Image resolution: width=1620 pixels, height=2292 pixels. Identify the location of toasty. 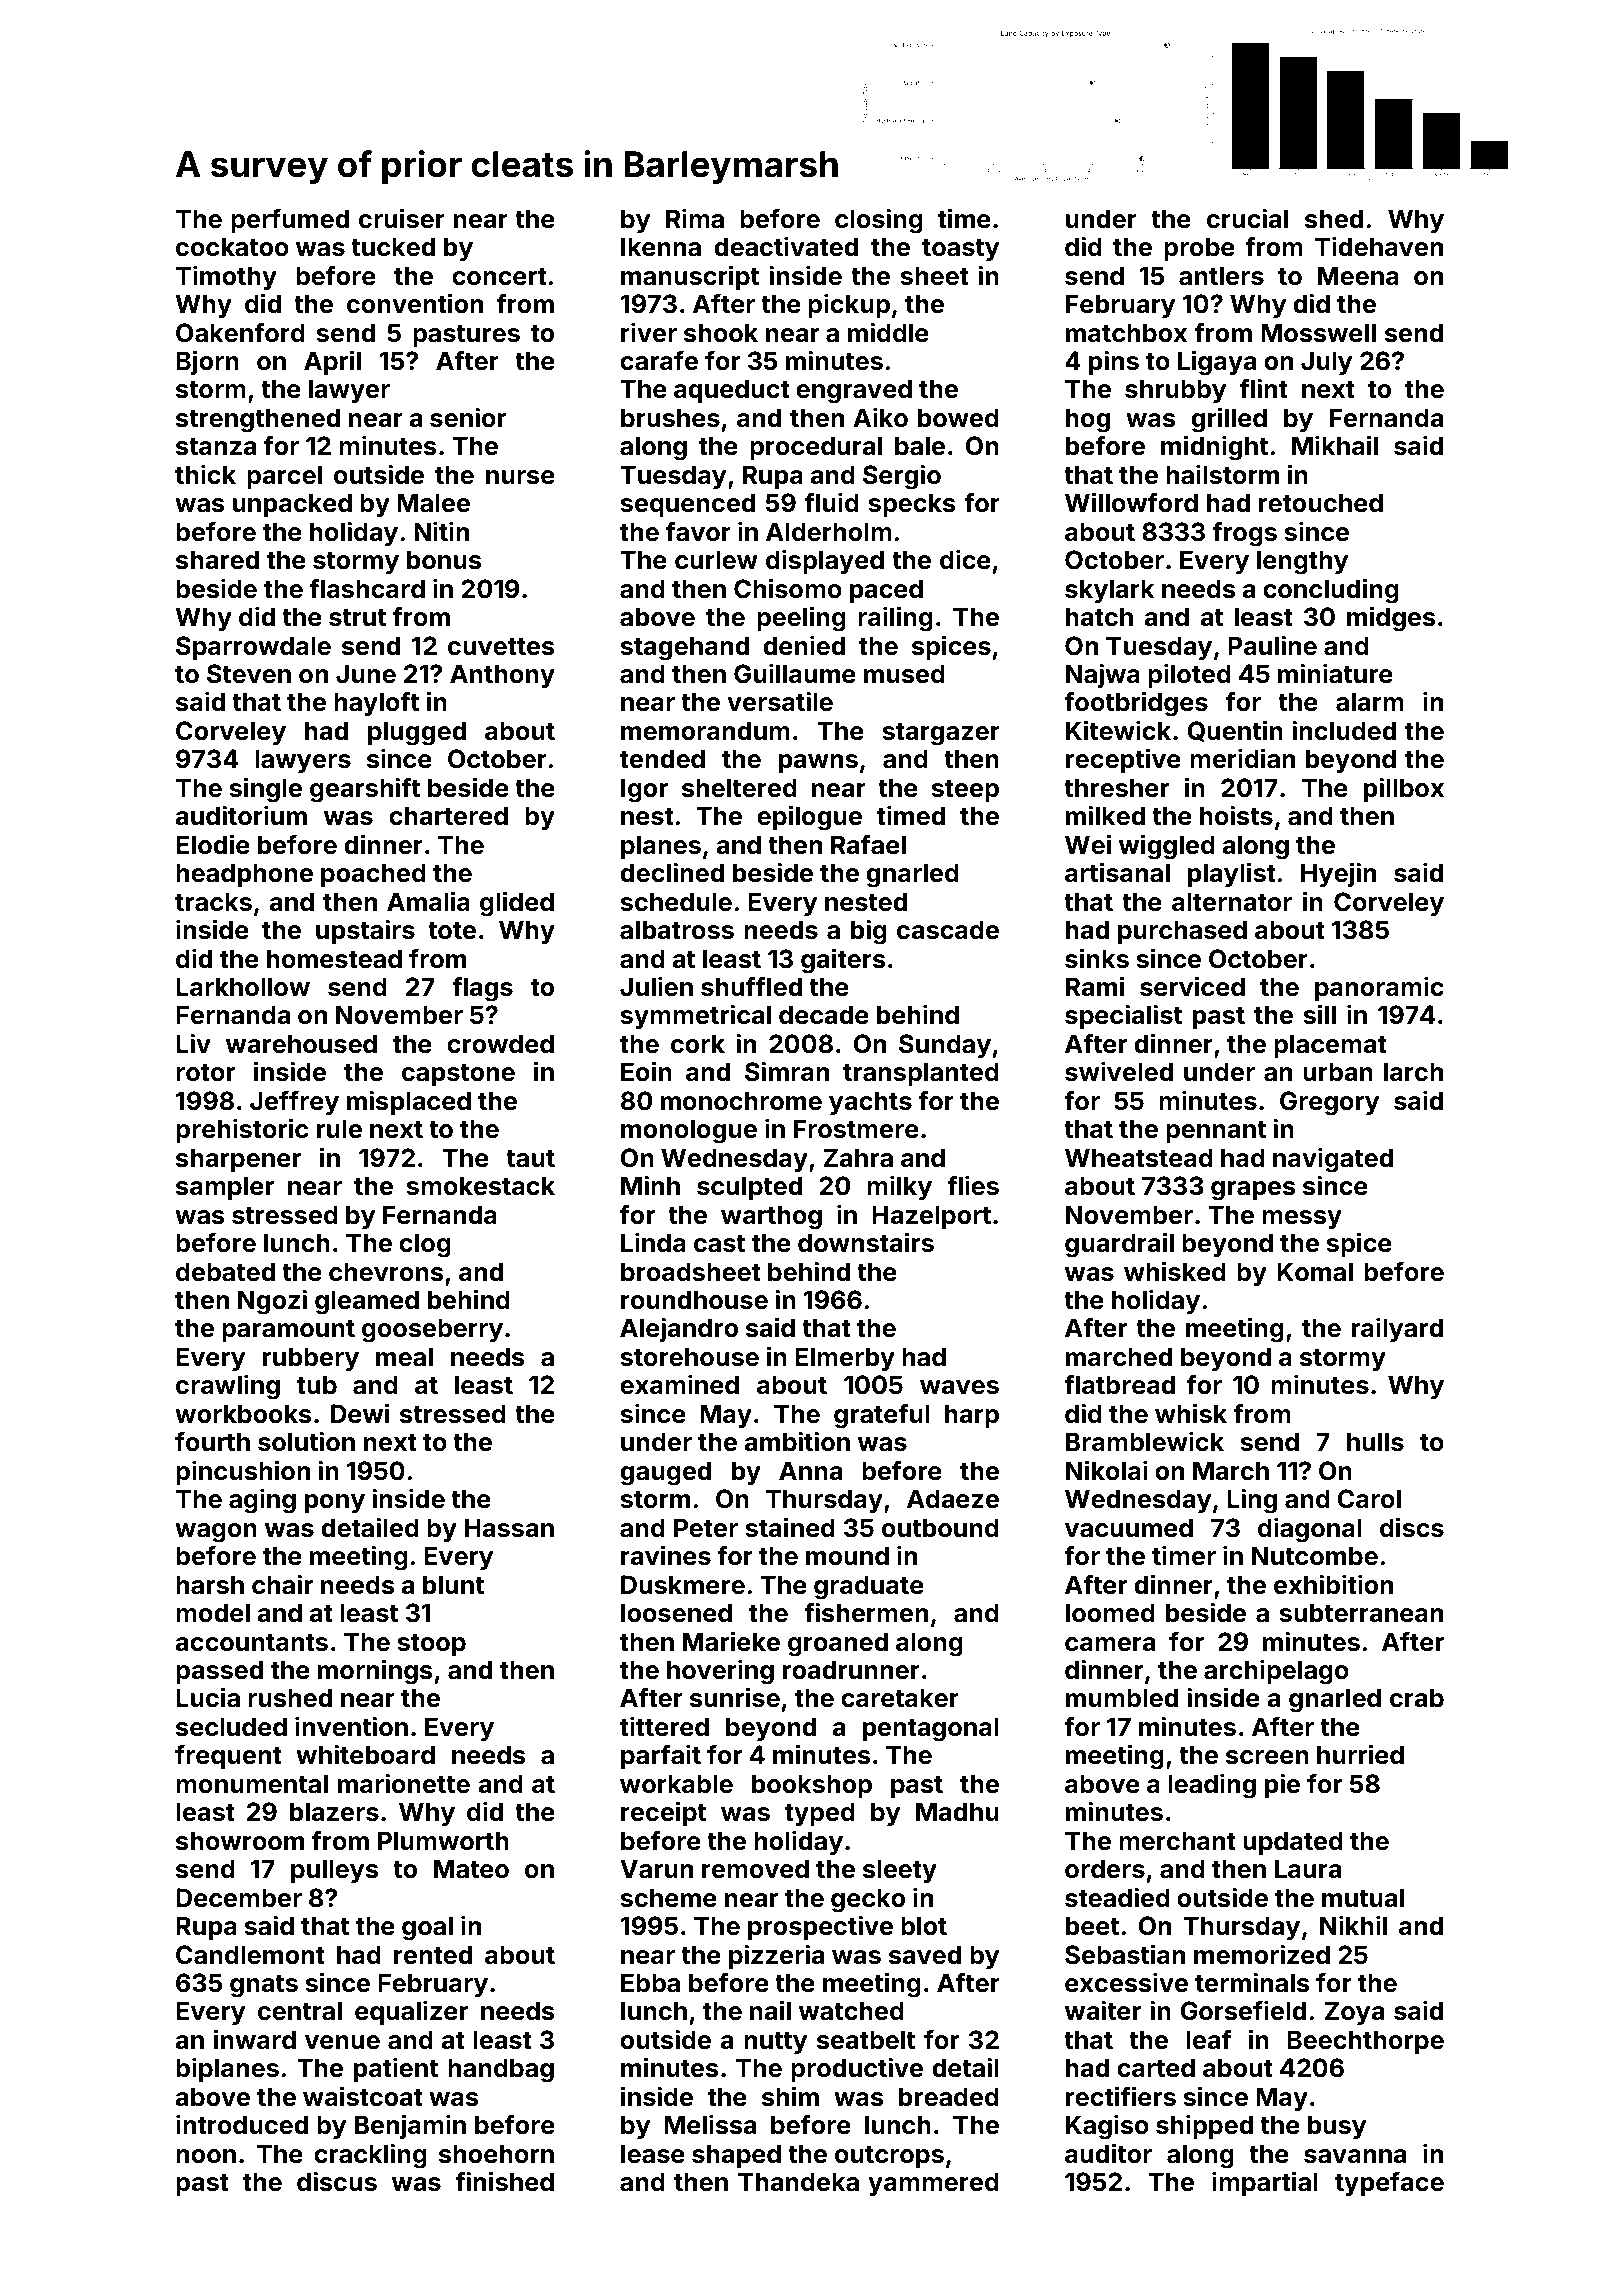
(961, 250).
